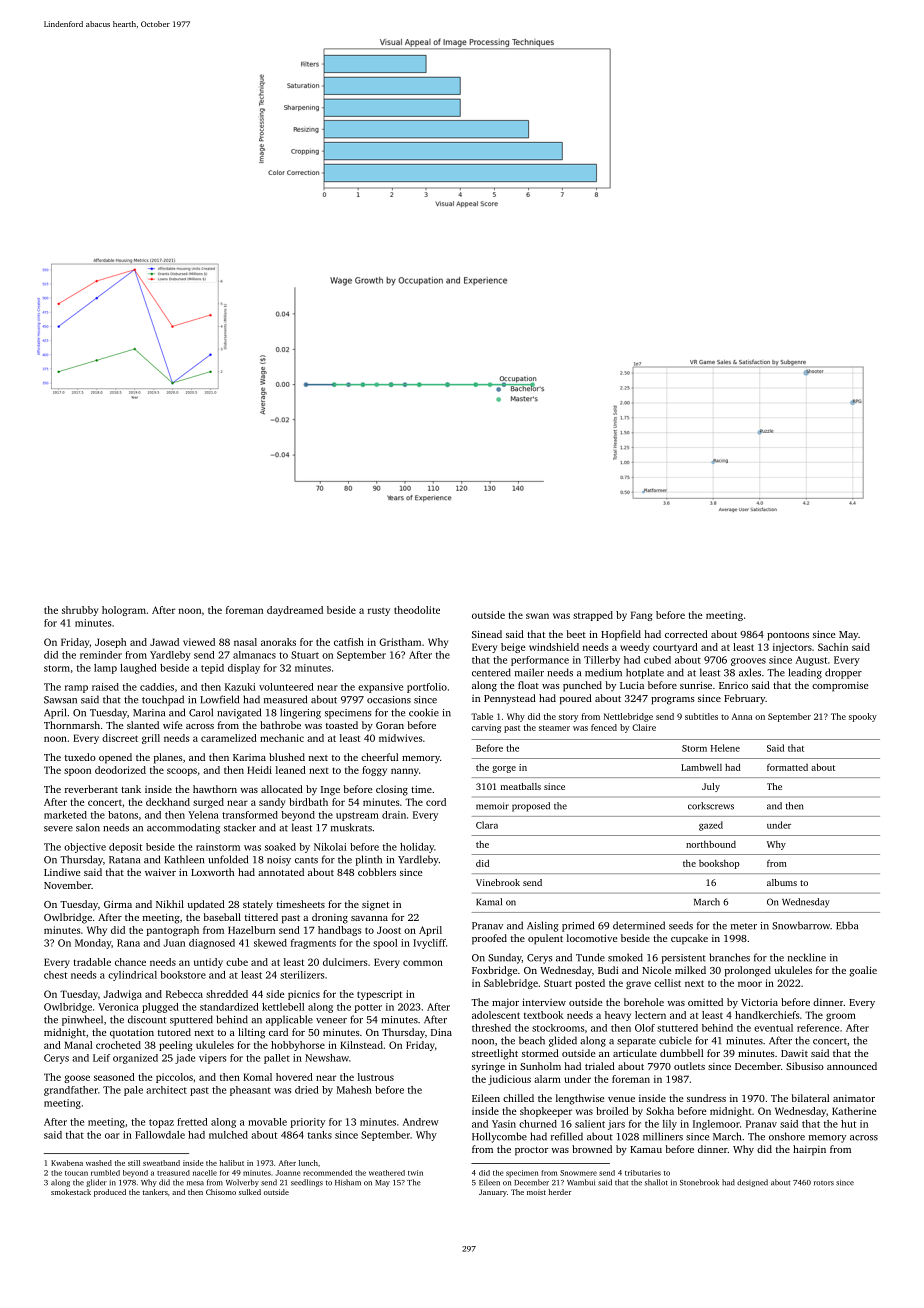  What do you see at coordinates (641, 616) in the image?
I see `Fang` at bounding box center [641, 616].
